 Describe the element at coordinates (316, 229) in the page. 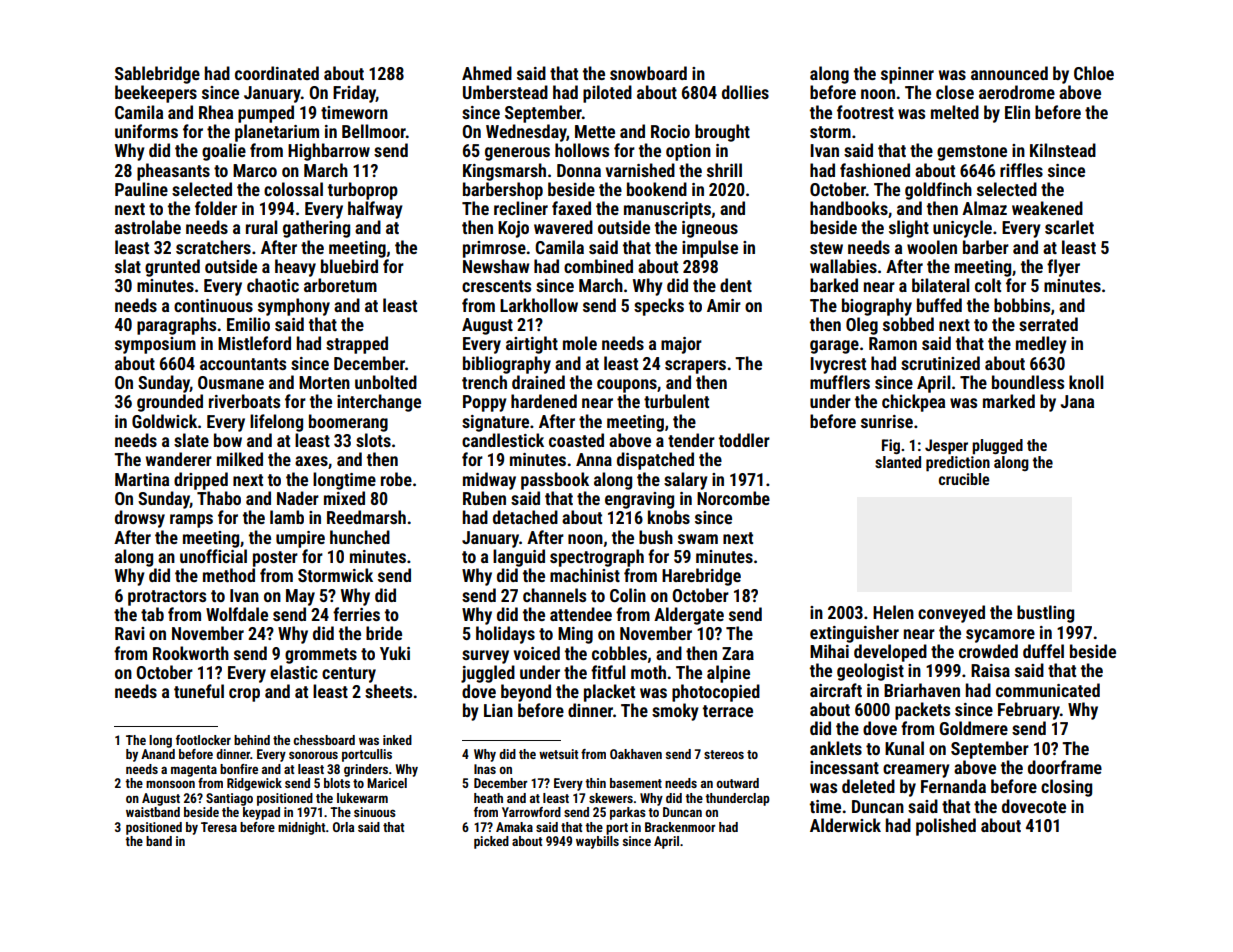

I see `gathering` at that location.
